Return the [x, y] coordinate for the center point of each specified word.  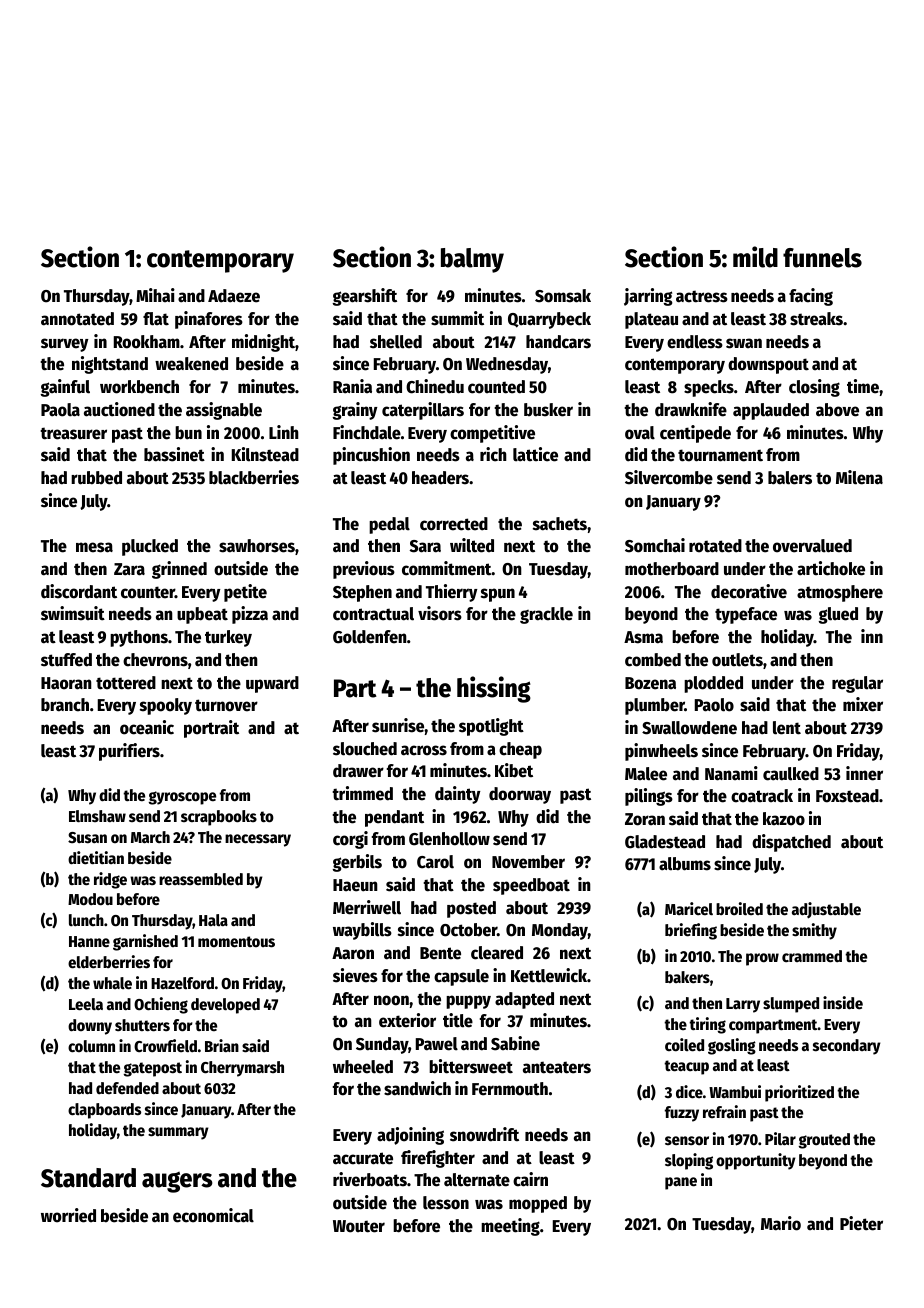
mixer [863, 704]
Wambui [735, 1091]
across [424, 750]
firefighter [438, 1159]
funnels [822, 258]
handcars [558, 342]
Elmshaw [97, 816]
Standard [88, 1178]
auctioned [119, 409]
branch [65, 705]
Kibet [514, 770]
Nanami [731, 773]
